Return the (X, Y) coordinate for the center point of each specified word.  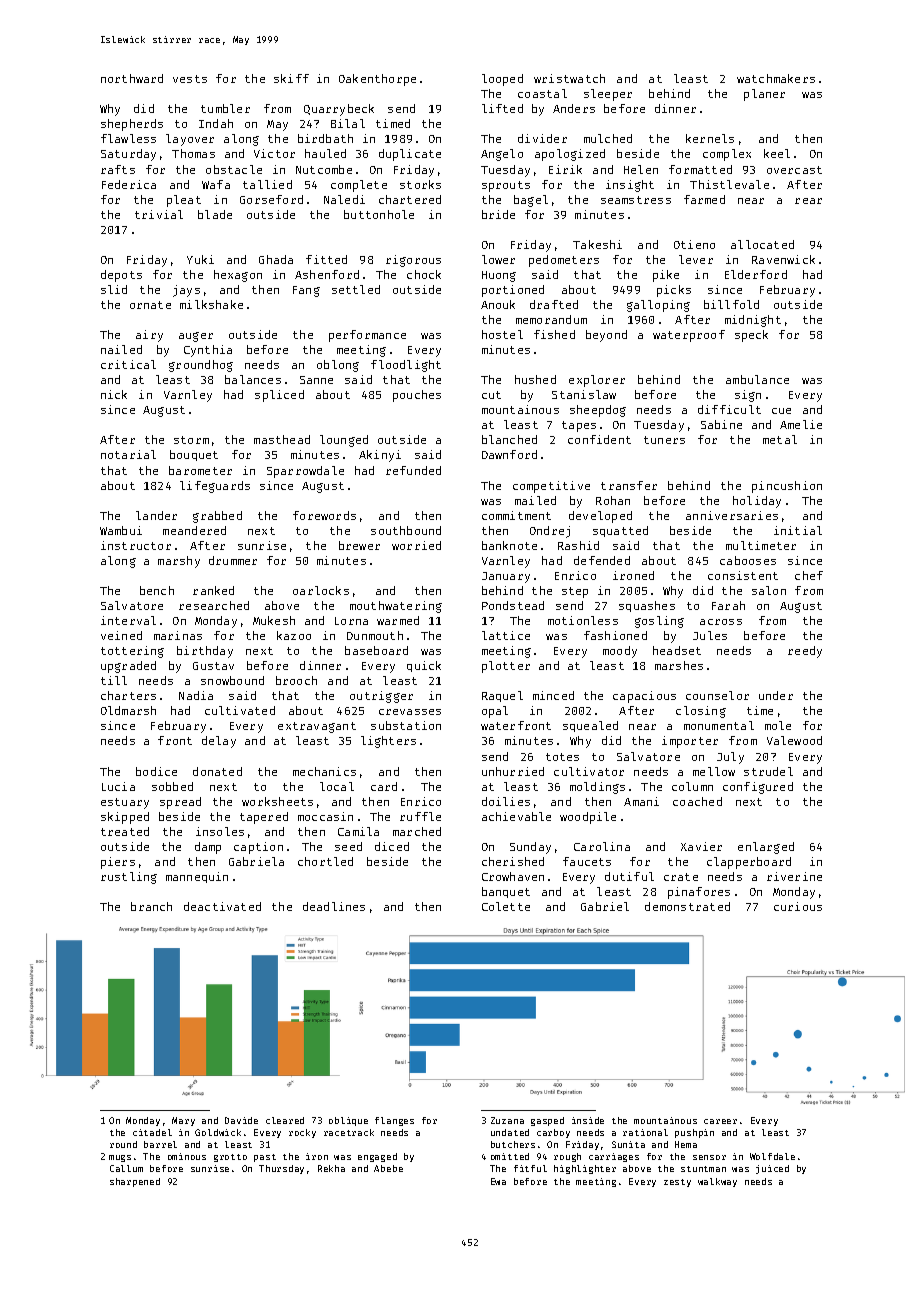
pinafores (699, 893)
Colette (506, 906)
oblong (338, 366)
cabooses (748, 560)
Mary (183, 1121)
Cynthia (208, 351)
